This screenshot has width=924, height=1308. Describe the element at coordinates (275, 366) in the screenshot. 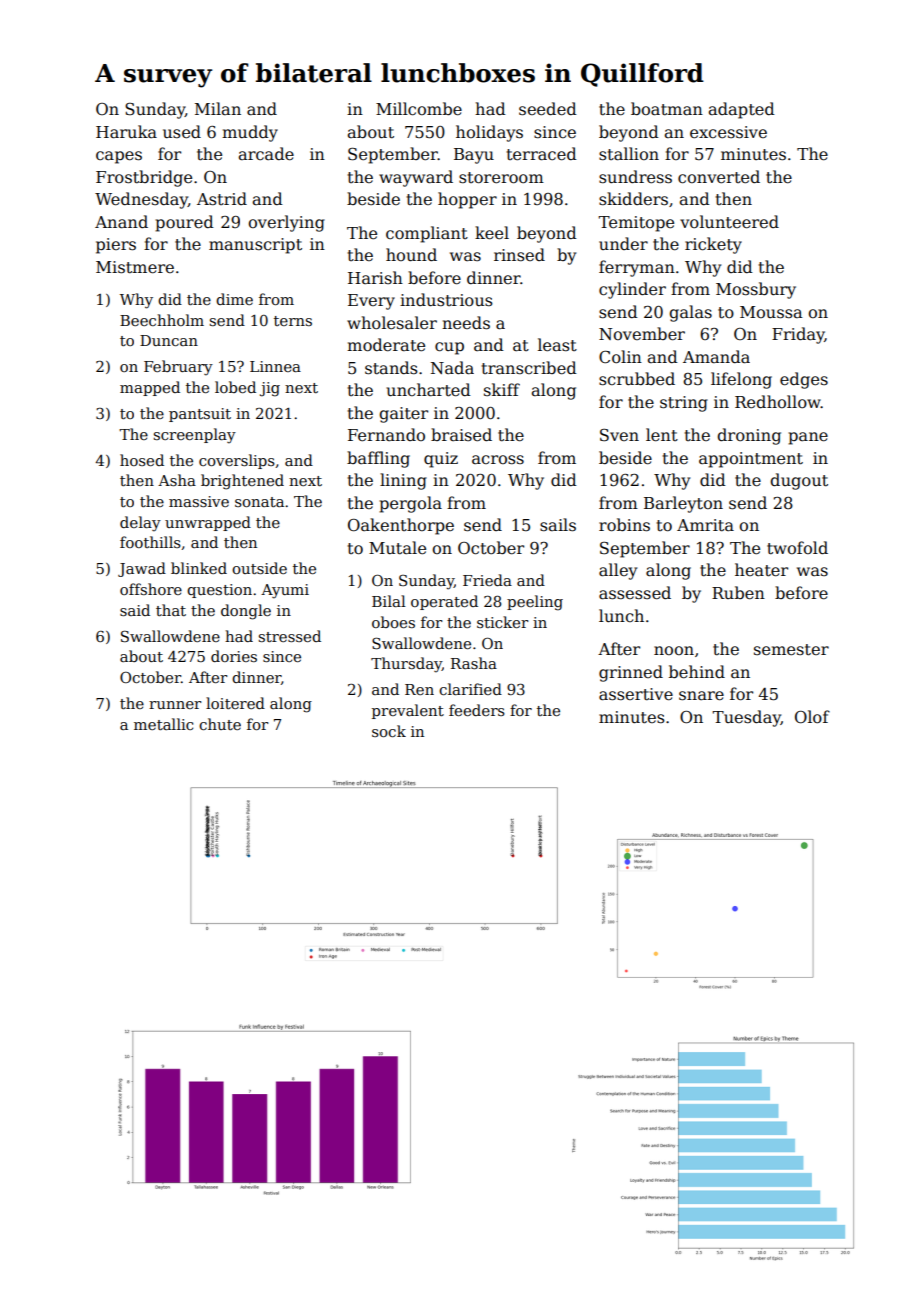

I see `Linnea` at that location.
